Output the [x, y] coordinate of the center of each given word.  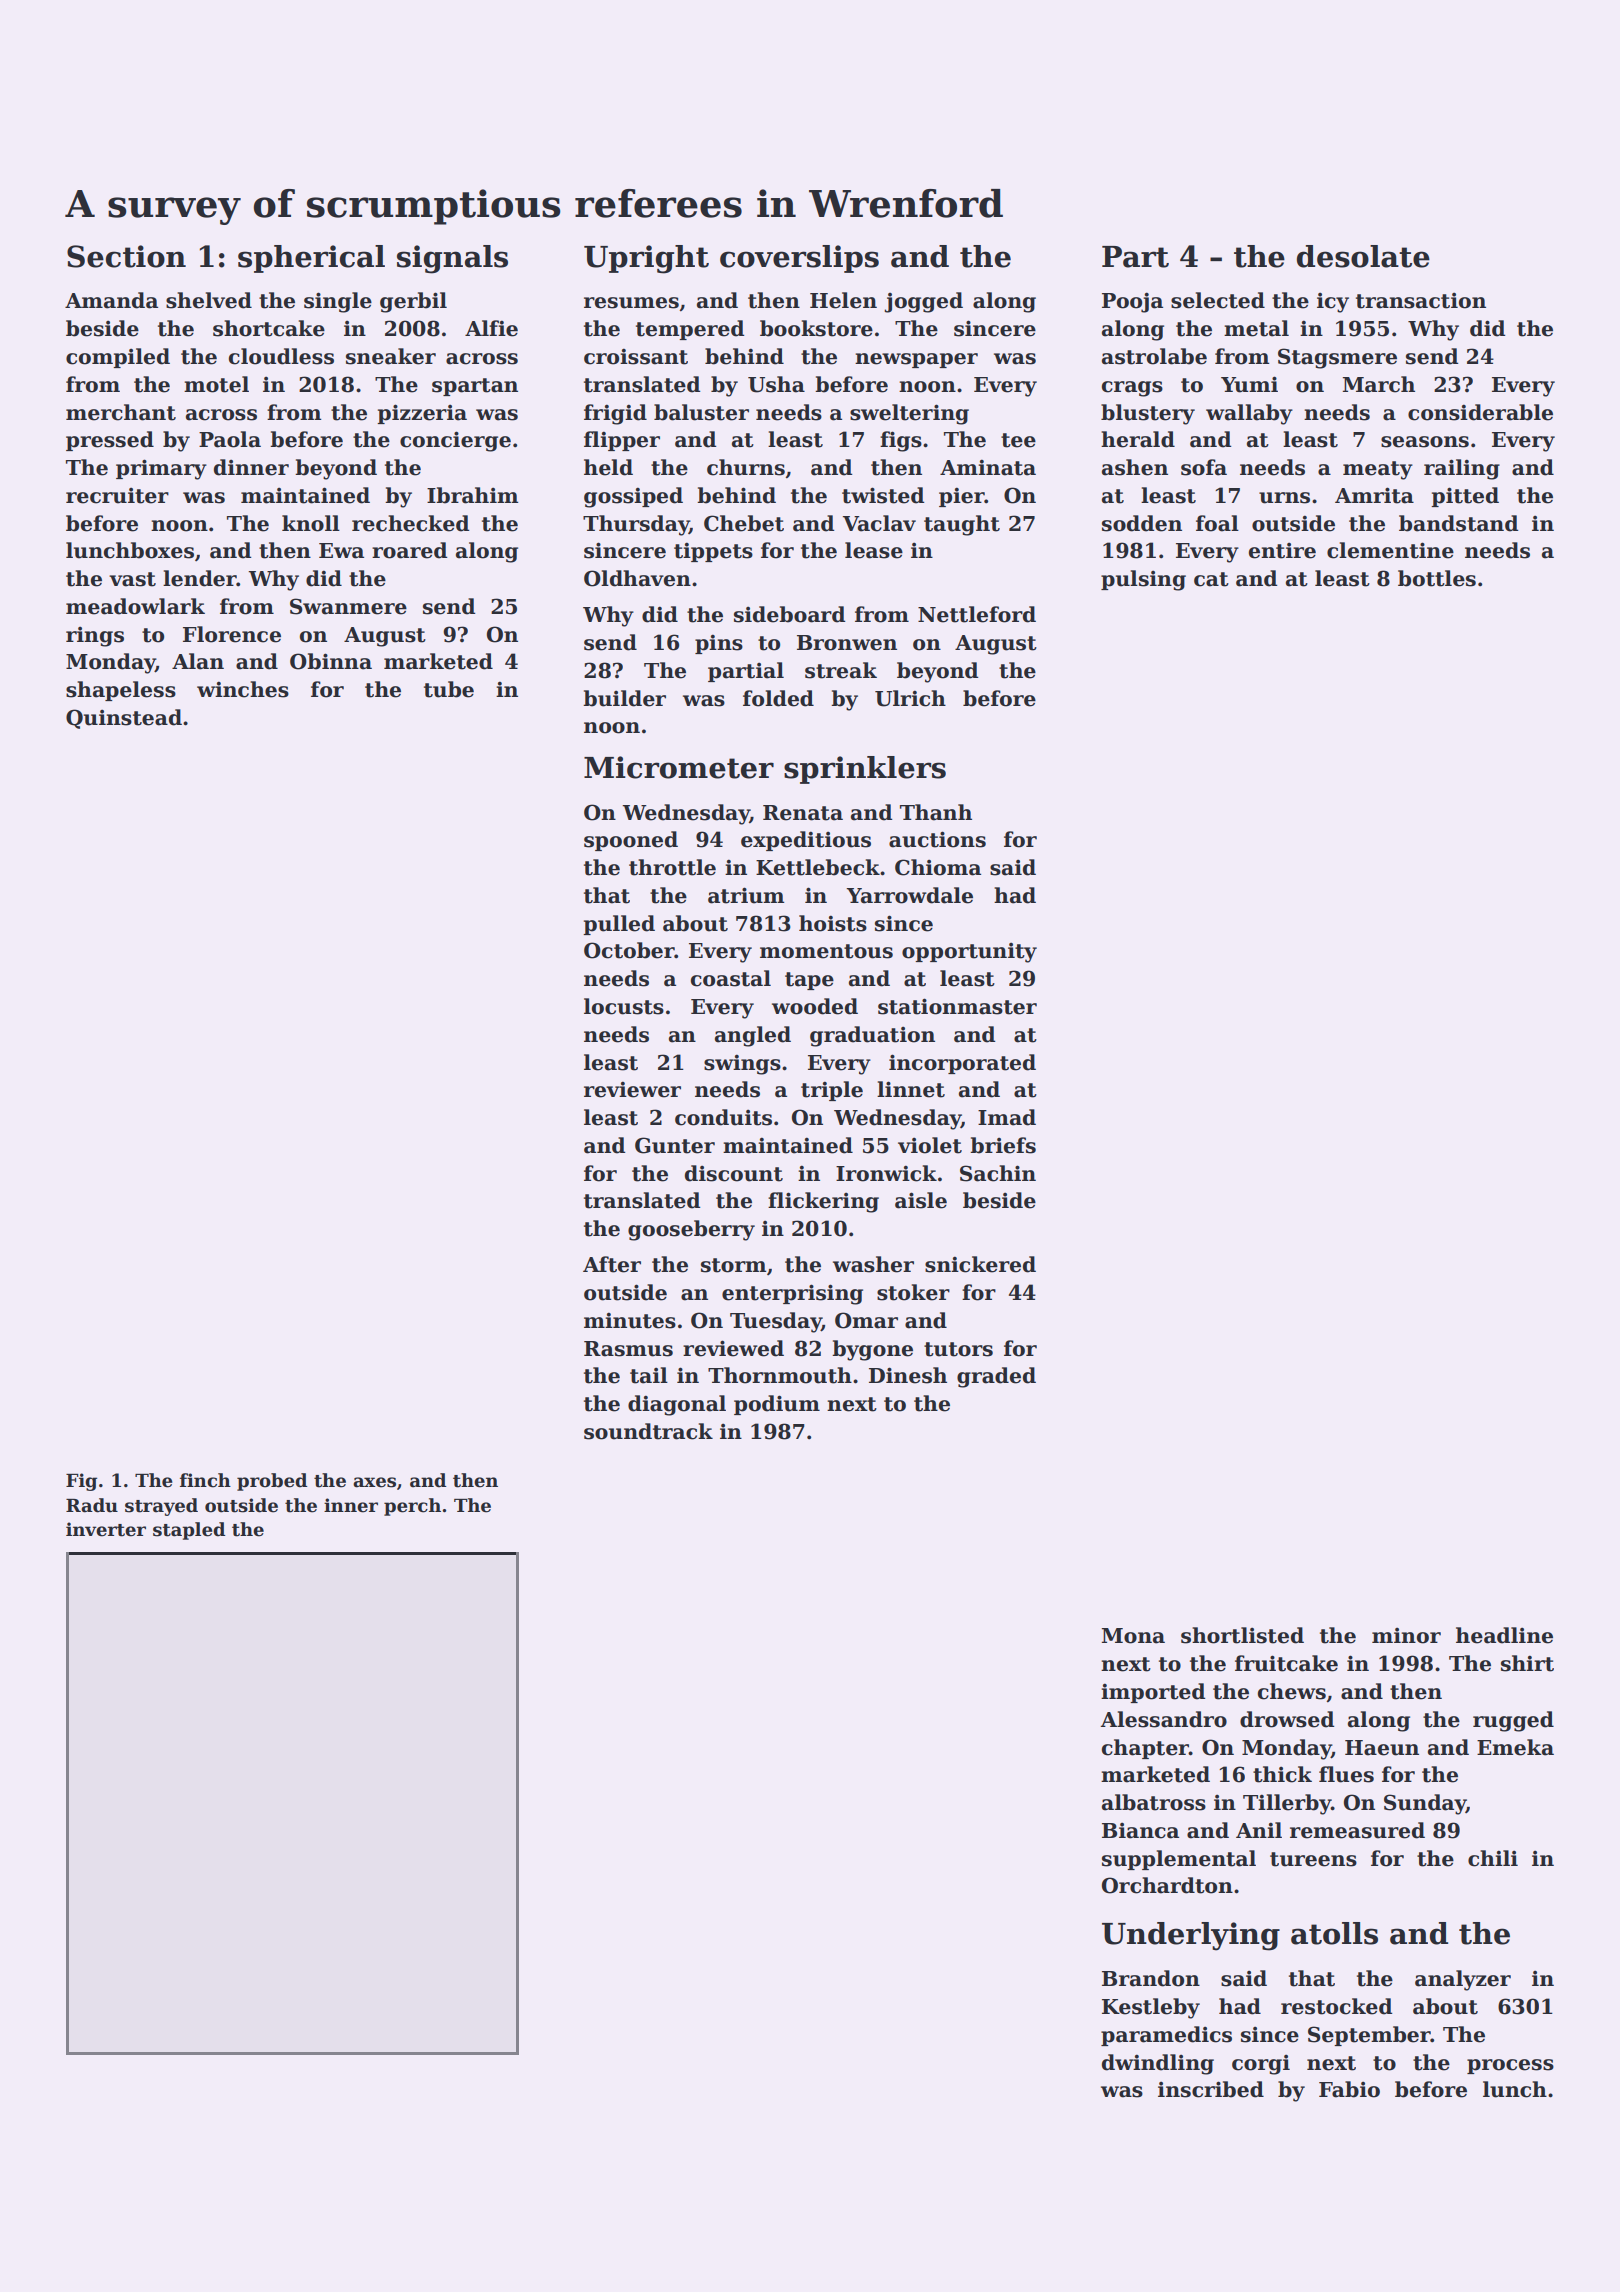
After [612, 1264]
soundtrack [648, 1431]
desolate [1363, 256]
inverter [106, 1529]
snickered [980, 1264]
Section [126, 256]
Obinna [331, 661]
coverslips [799, 259]
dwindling [1158, 2064]
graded [996, 1377]
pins [719, 644]
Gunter [675, 1145]
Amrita [1374, 495]
